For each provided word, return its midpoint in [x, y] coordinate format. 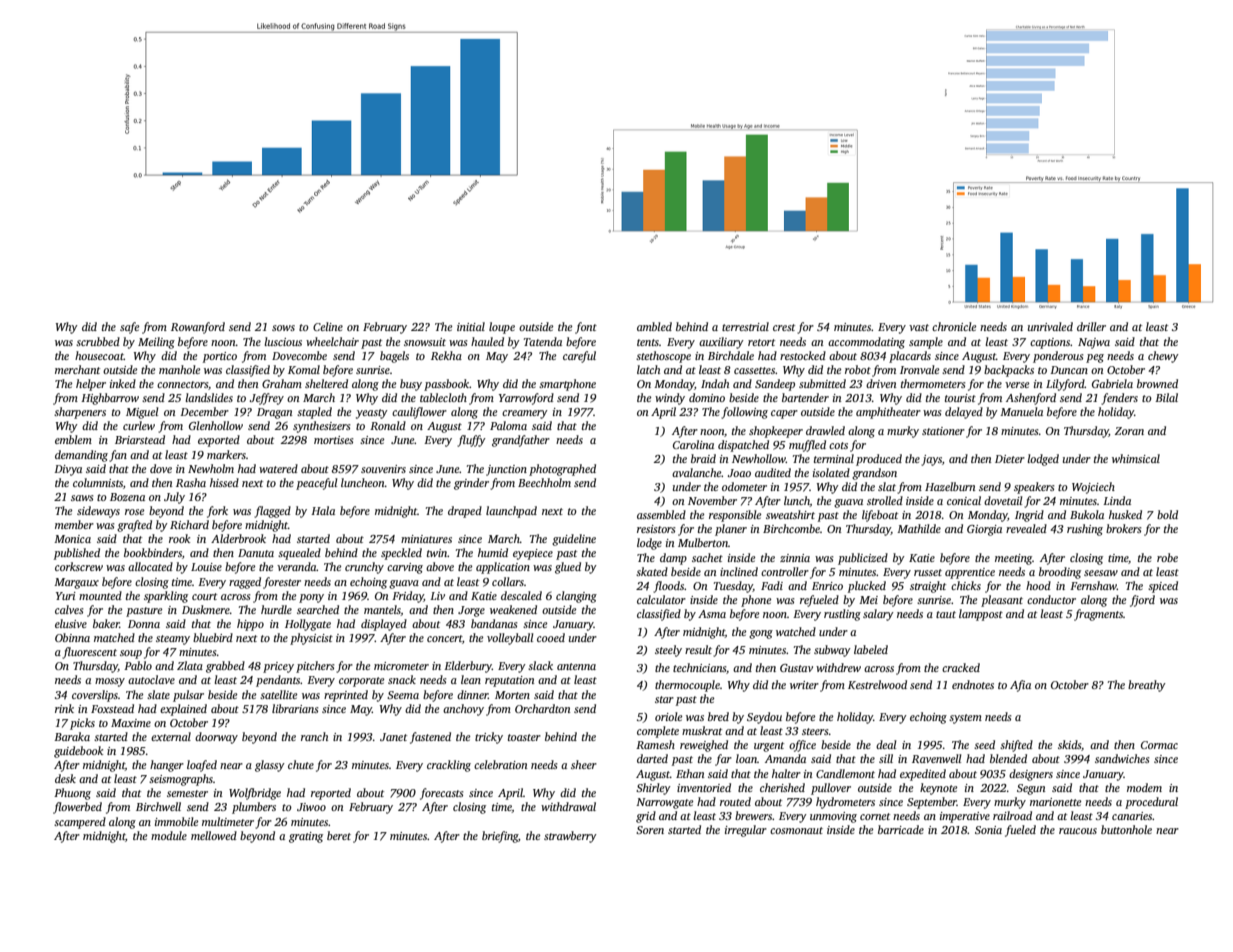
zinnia [795, 558]
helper [91, 385]
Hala [323, 510]
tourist [960, 398]
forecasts [442, 794]
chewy [1163, 357]
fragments [1098, 615]
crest [784, 327]
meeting [1013, 559]
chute [301, 764]
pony [311, 598]
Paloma [508, 425]
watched [796, 631]
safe [130, 328]
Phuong [72, 794]
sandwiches [1122, 758]
